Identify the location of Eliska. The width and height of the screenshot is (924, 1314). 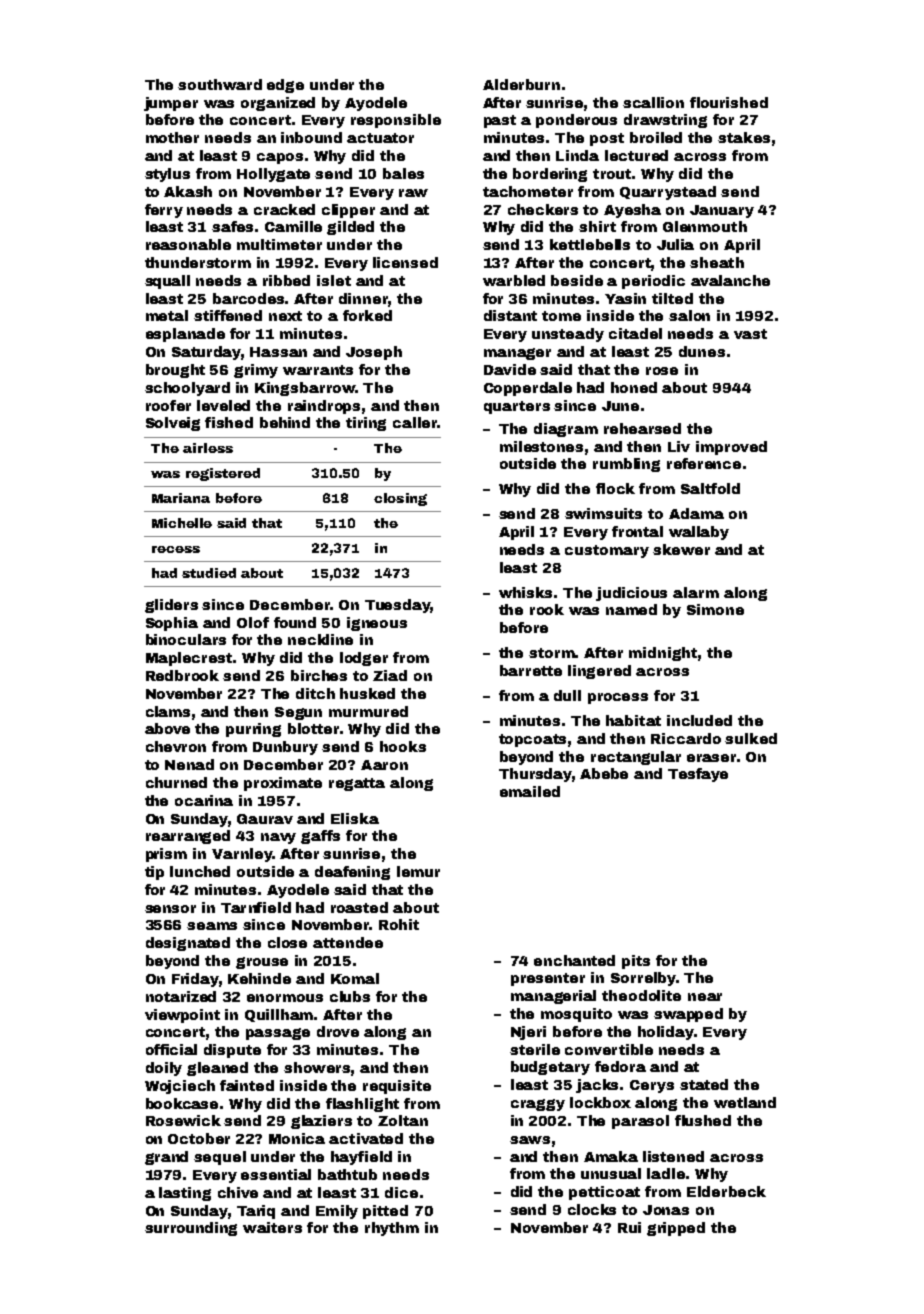
(355, 818).
